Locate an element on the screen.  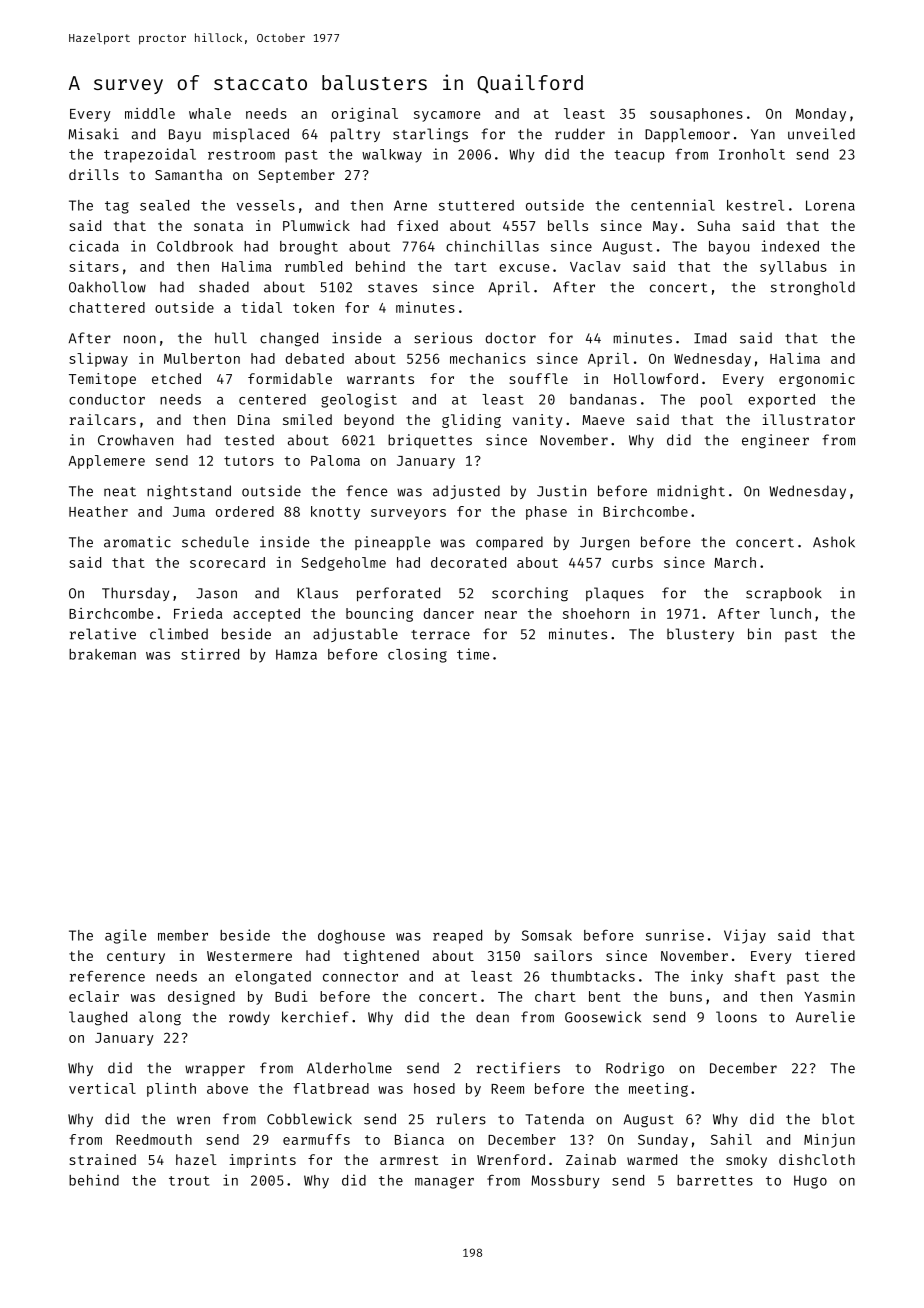
Thursday is located at coordinates (135, 594).
